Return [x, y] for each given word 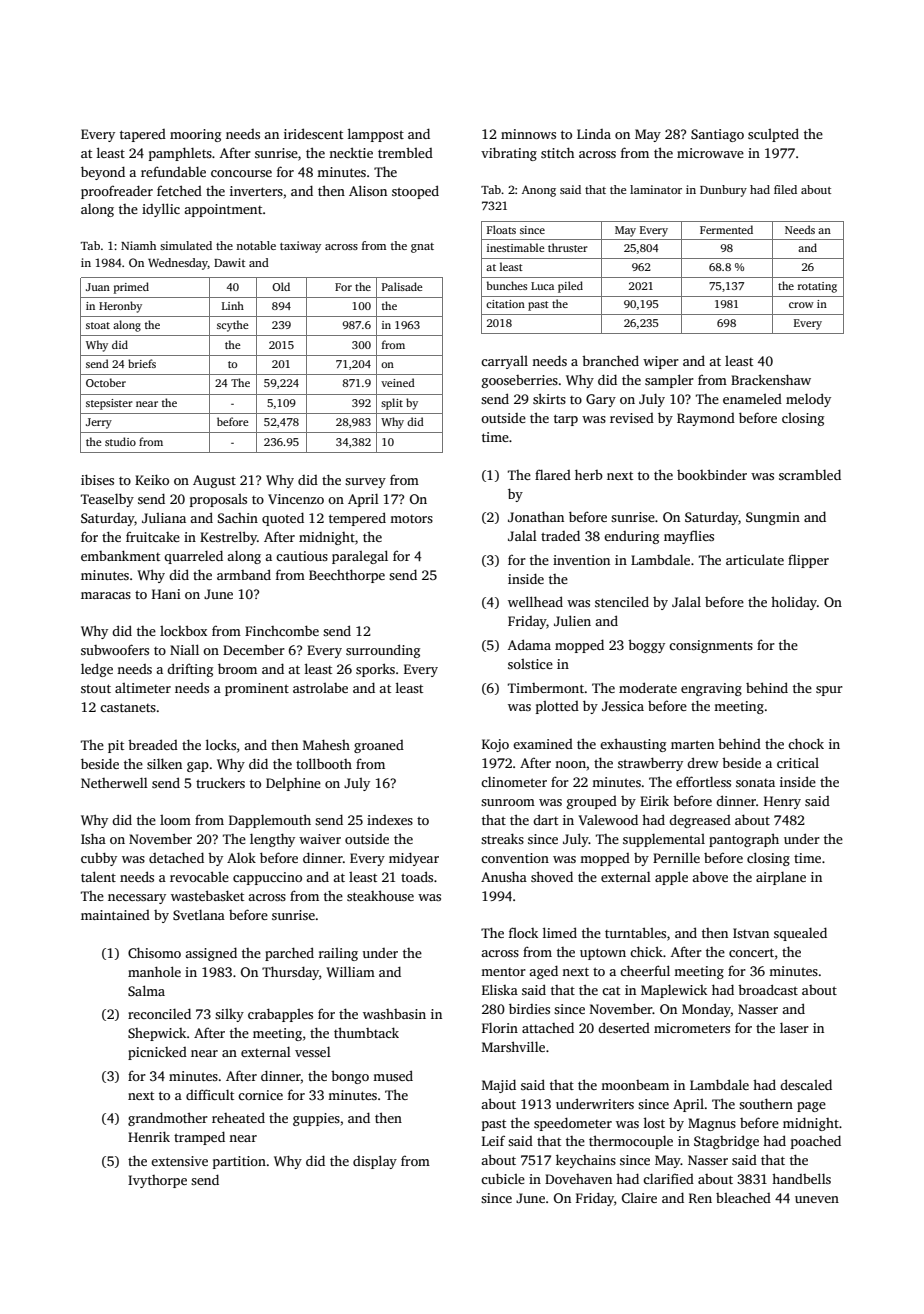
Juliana [164, 518]
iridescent [313, 133]
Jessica [623, 706]
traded [560, 535]
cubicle [503, 1178]
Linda [594, 134]
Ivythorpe [157, 1181]
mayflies [689, 537]
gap [198, 767]
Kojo [495, 745]
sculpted [773, 135]
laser [794, 1028]
